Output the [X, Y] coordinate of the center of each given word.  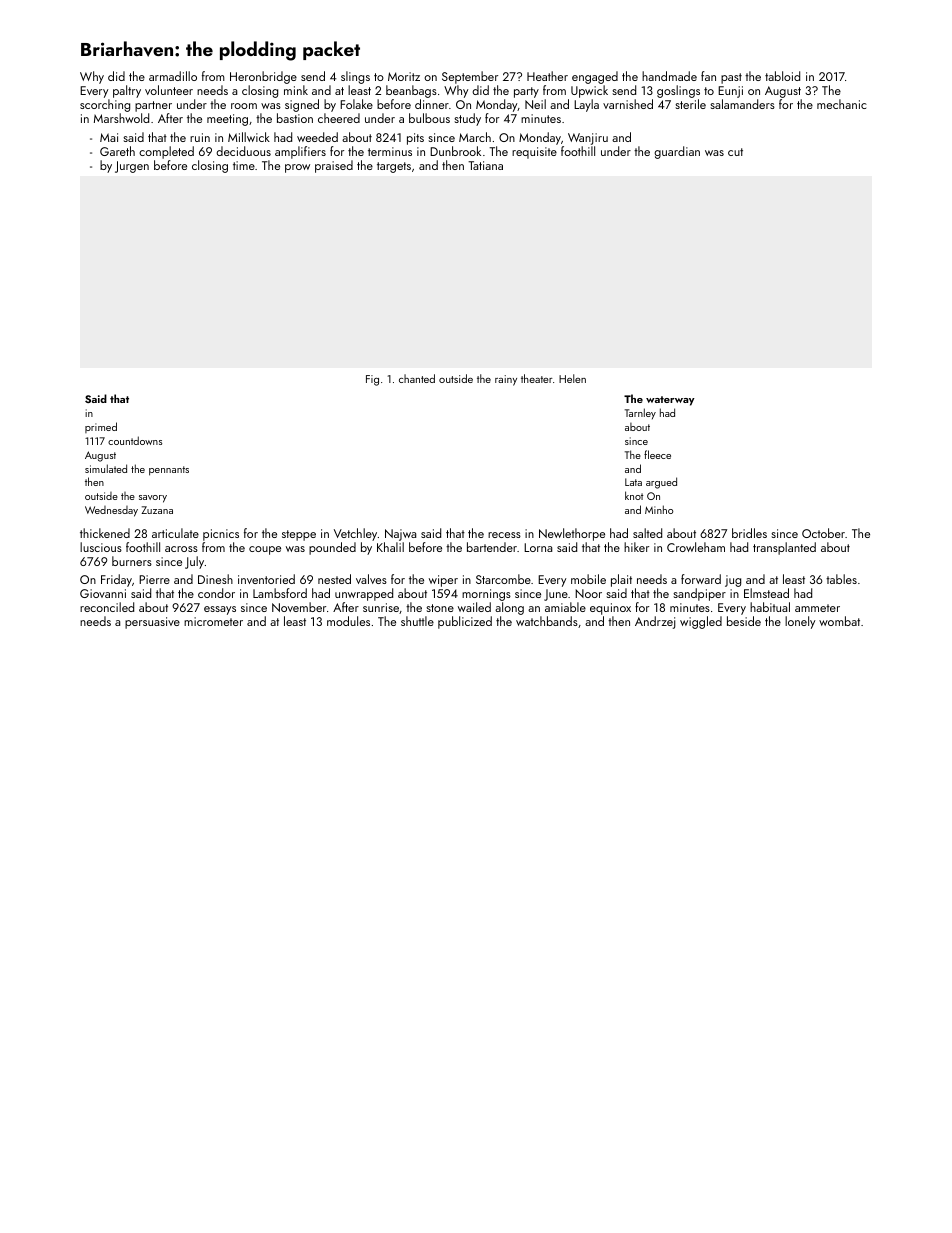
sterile [690, 104]
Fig [372, 380]
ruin [200, 137]
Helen [572, 378]
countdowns [135, 440]
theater [537, 378]
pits [415, 139]
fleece [657, 454]
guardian [677, 152]
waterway [670, 401]
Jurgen [132, 167]
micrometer [213, 621]
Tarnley [640, 413]
